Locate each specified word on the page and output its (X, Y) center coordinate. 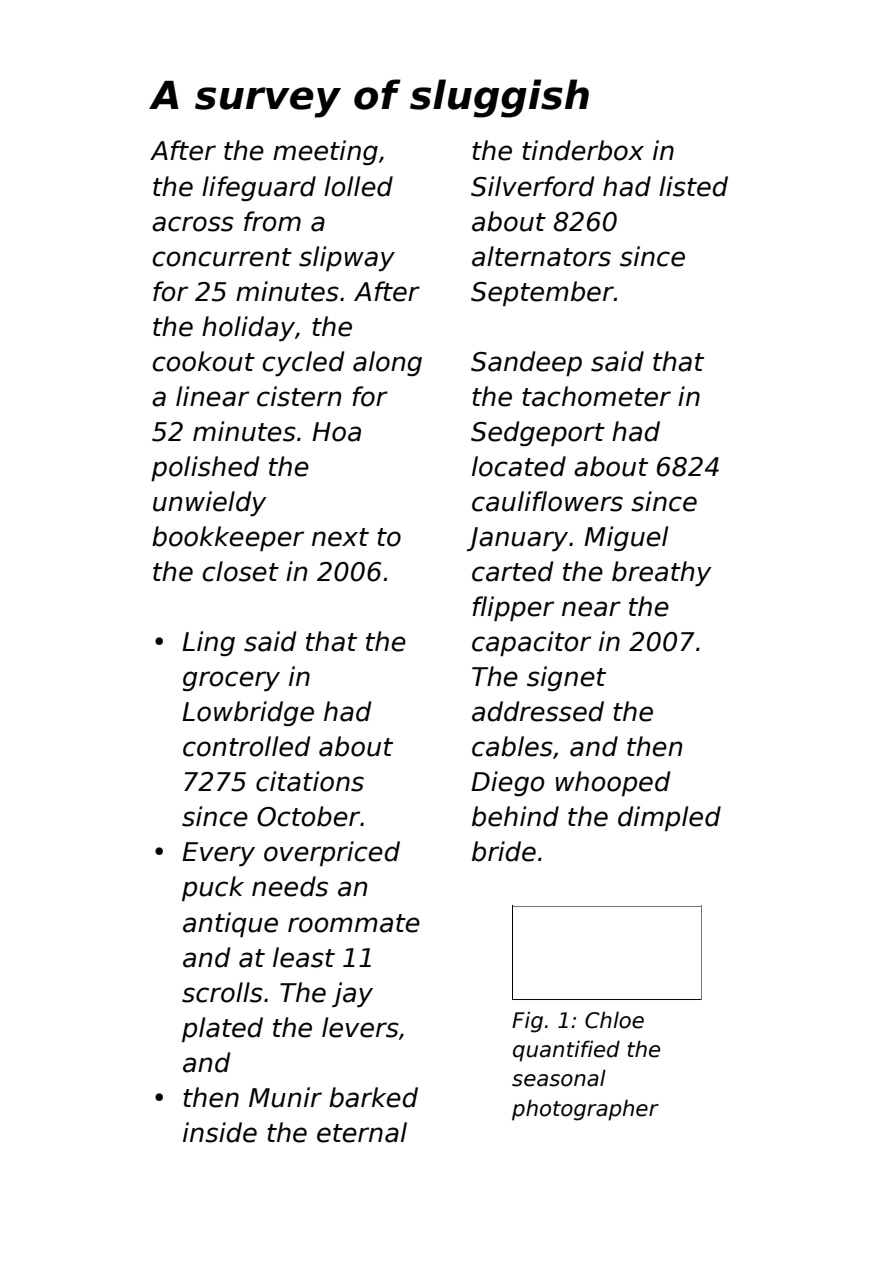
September (542, 293)
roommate (354, 923)
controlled (247, 746)
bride (504, 851)
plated (222, 1029)
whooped (613, 783)
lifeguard (259, 188)
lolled (358, 186)
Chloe (614, 1020)
